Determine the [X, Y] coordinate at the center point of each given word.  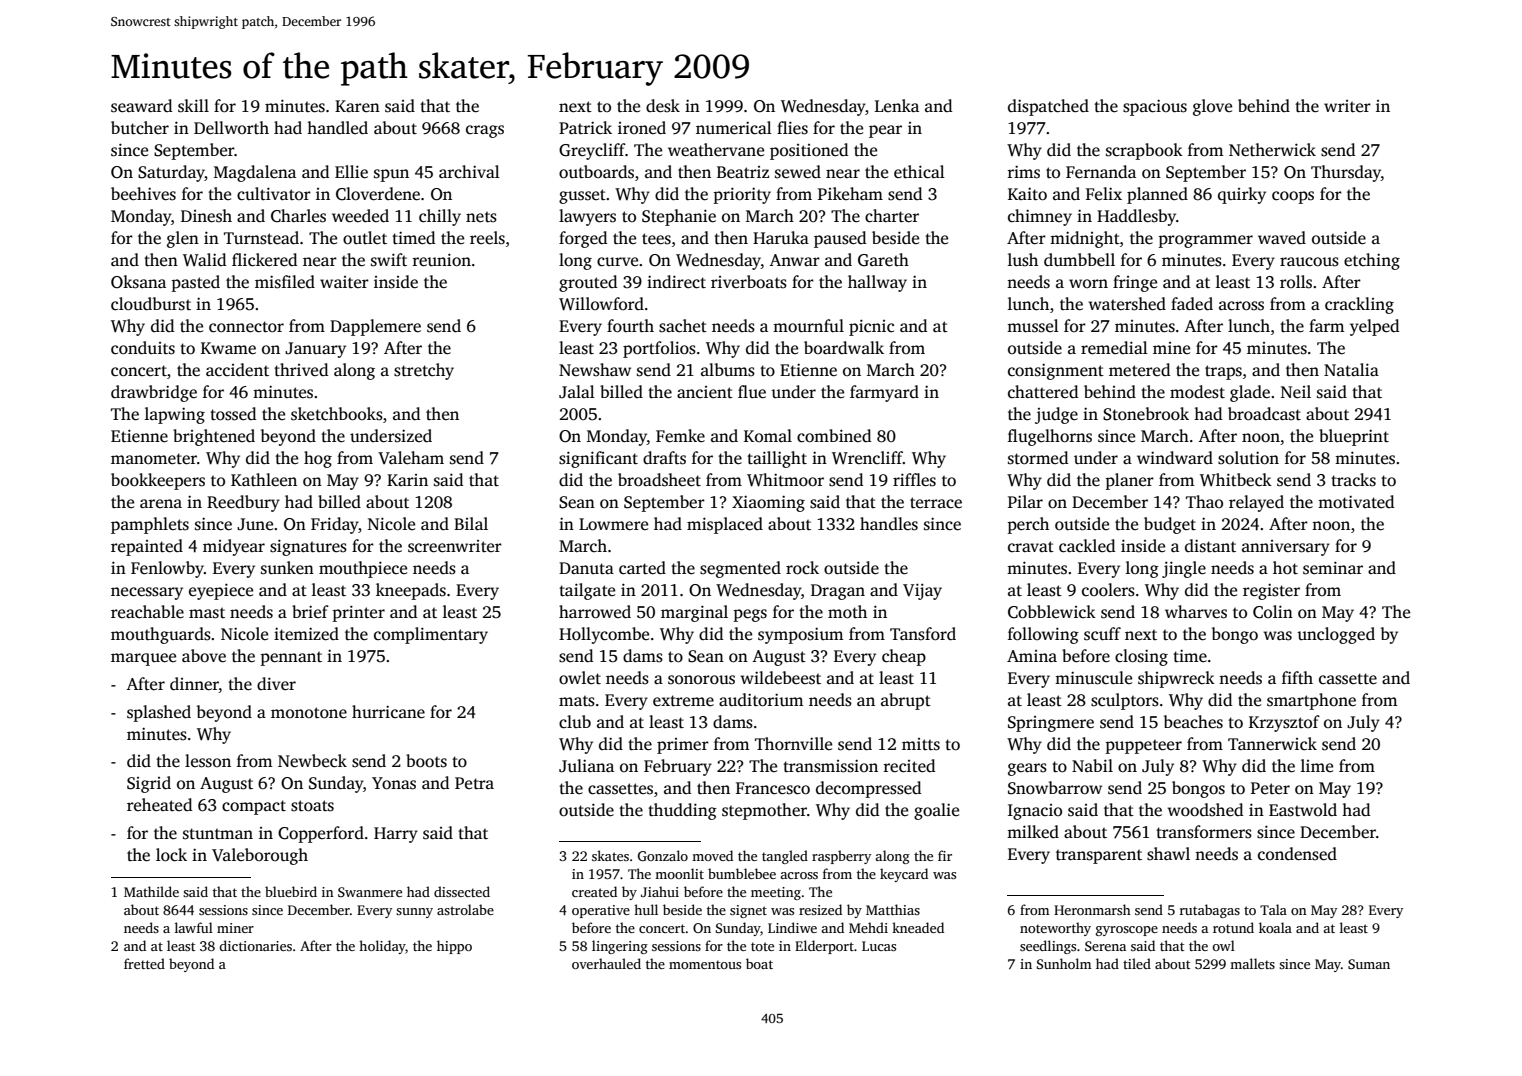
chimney [1040, 217]
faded [1192, 304]
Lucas [879, 946]
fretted [144, 963]
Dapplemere [375, 327]
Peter [1270, 788]
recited [909, 766]
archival [469, 172]
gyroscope [1127, 931]
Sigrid [149, 784]
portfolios [659, 349]
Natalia [1351, 369]
